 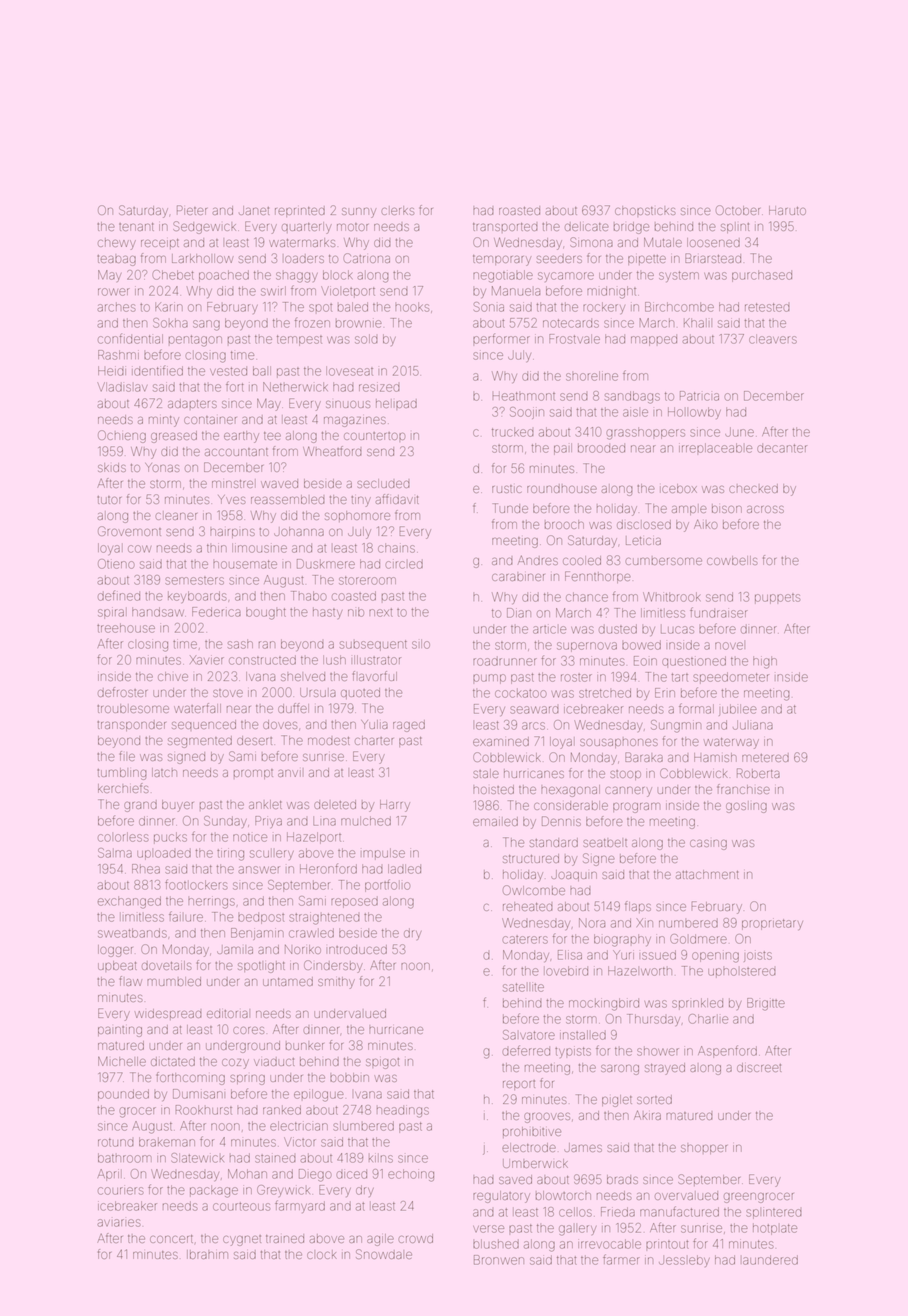 I want to click on pump, so click(x=489, y=679).
